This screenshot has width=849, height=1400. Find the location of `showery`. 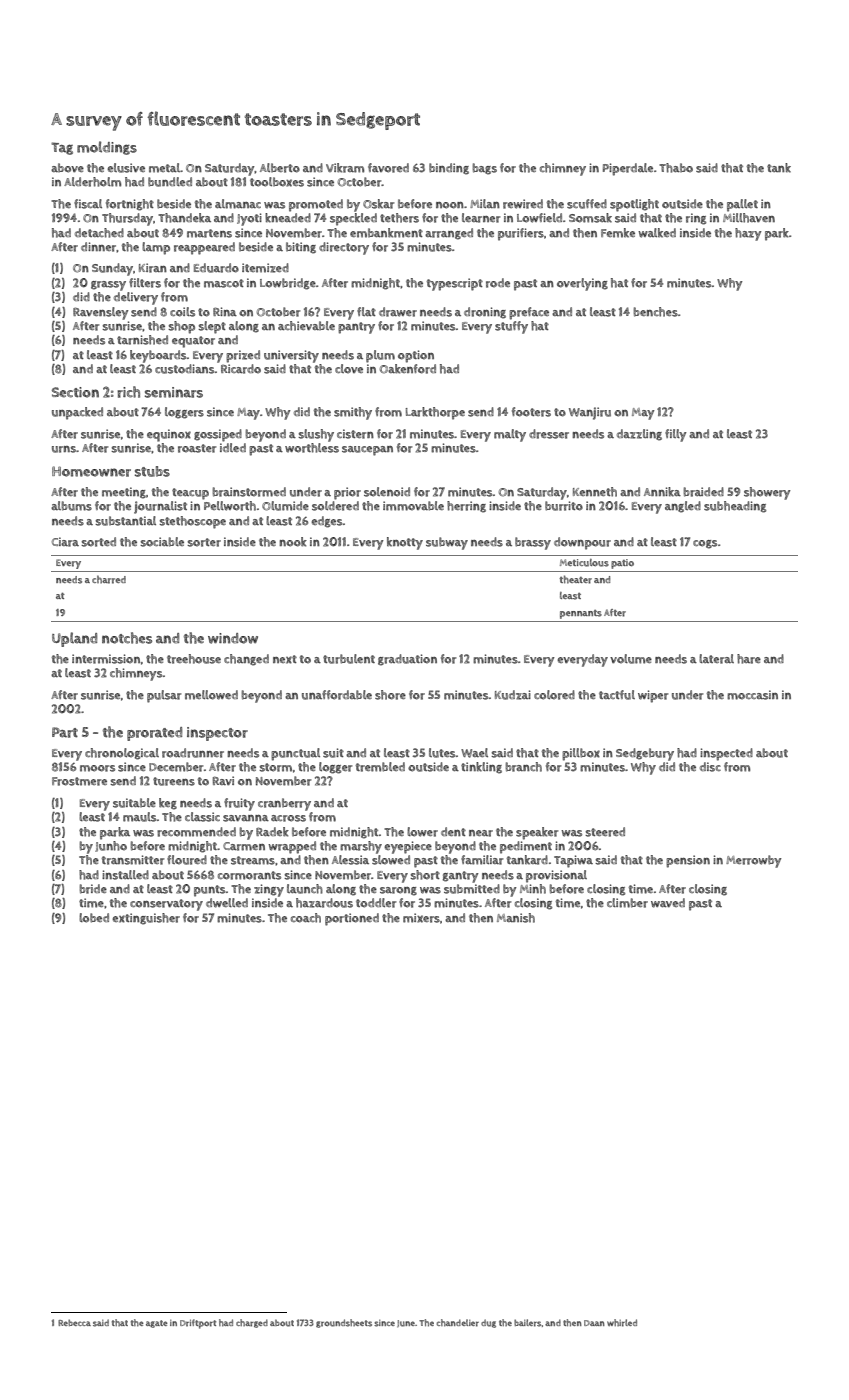

showery is located at coordinates (767, 493).
